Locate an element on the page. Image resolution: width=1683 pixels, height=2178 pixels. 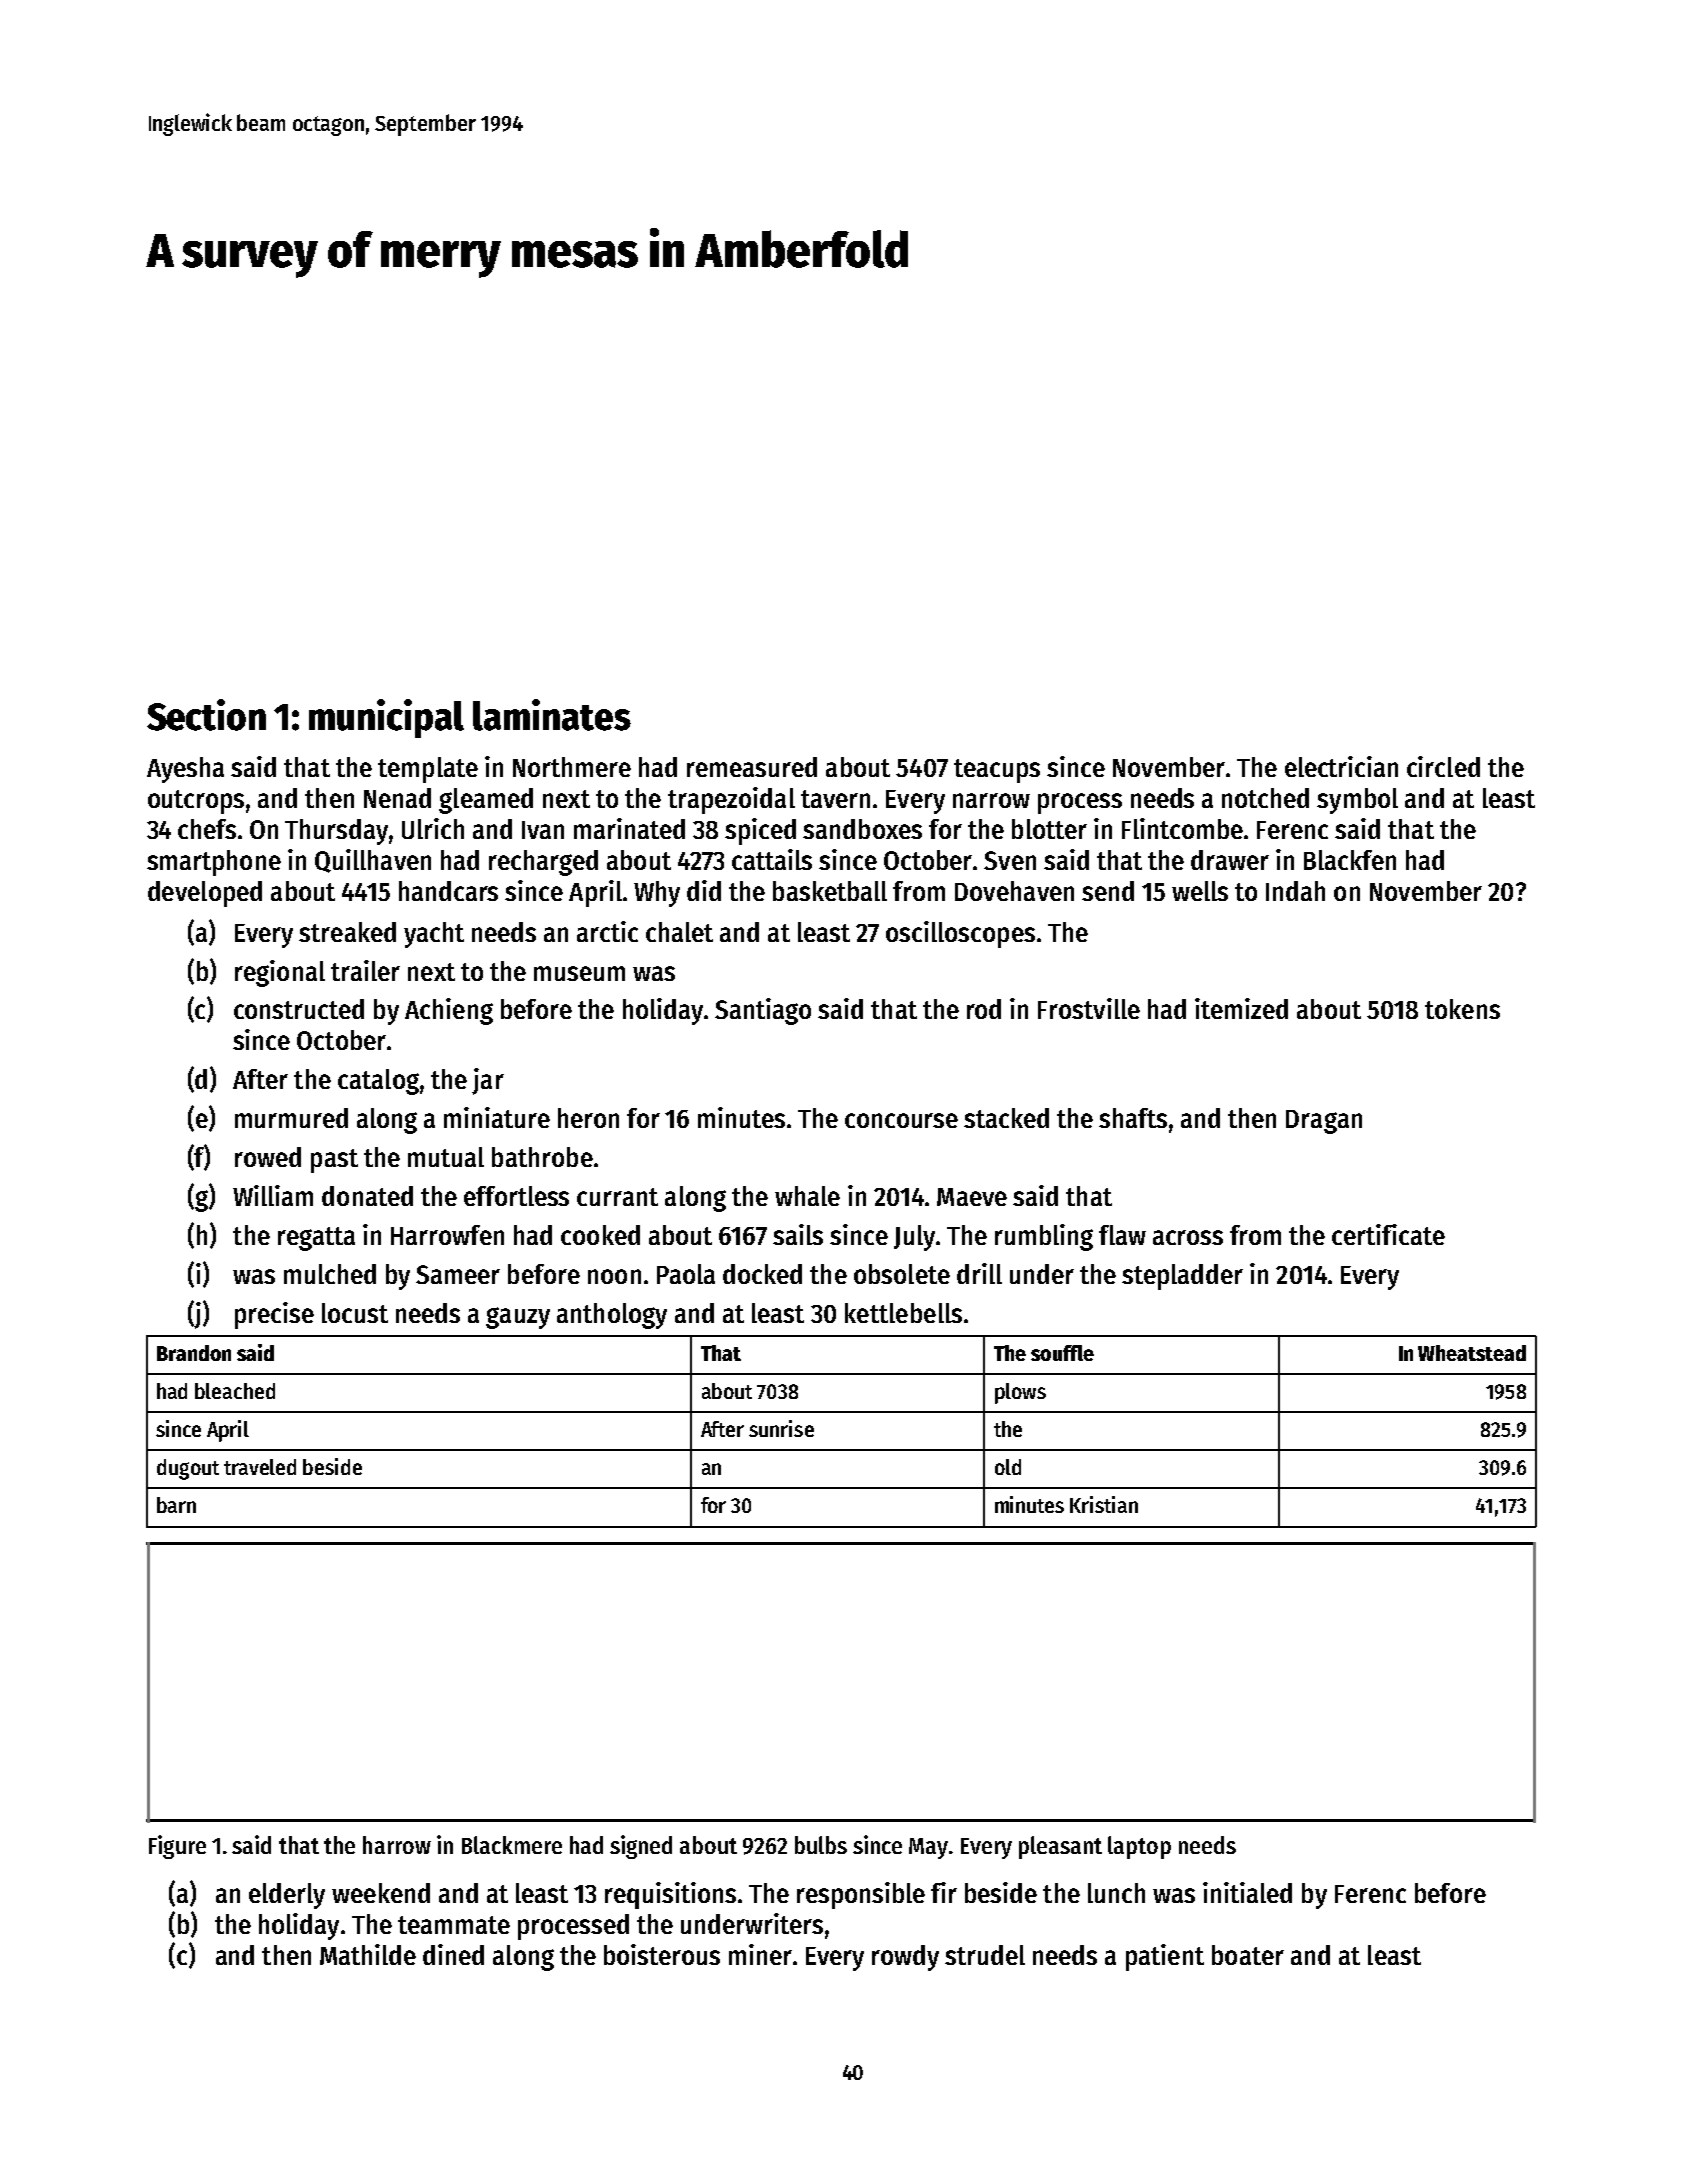
Wheatstead is located at coordinates (1472, 1353).
